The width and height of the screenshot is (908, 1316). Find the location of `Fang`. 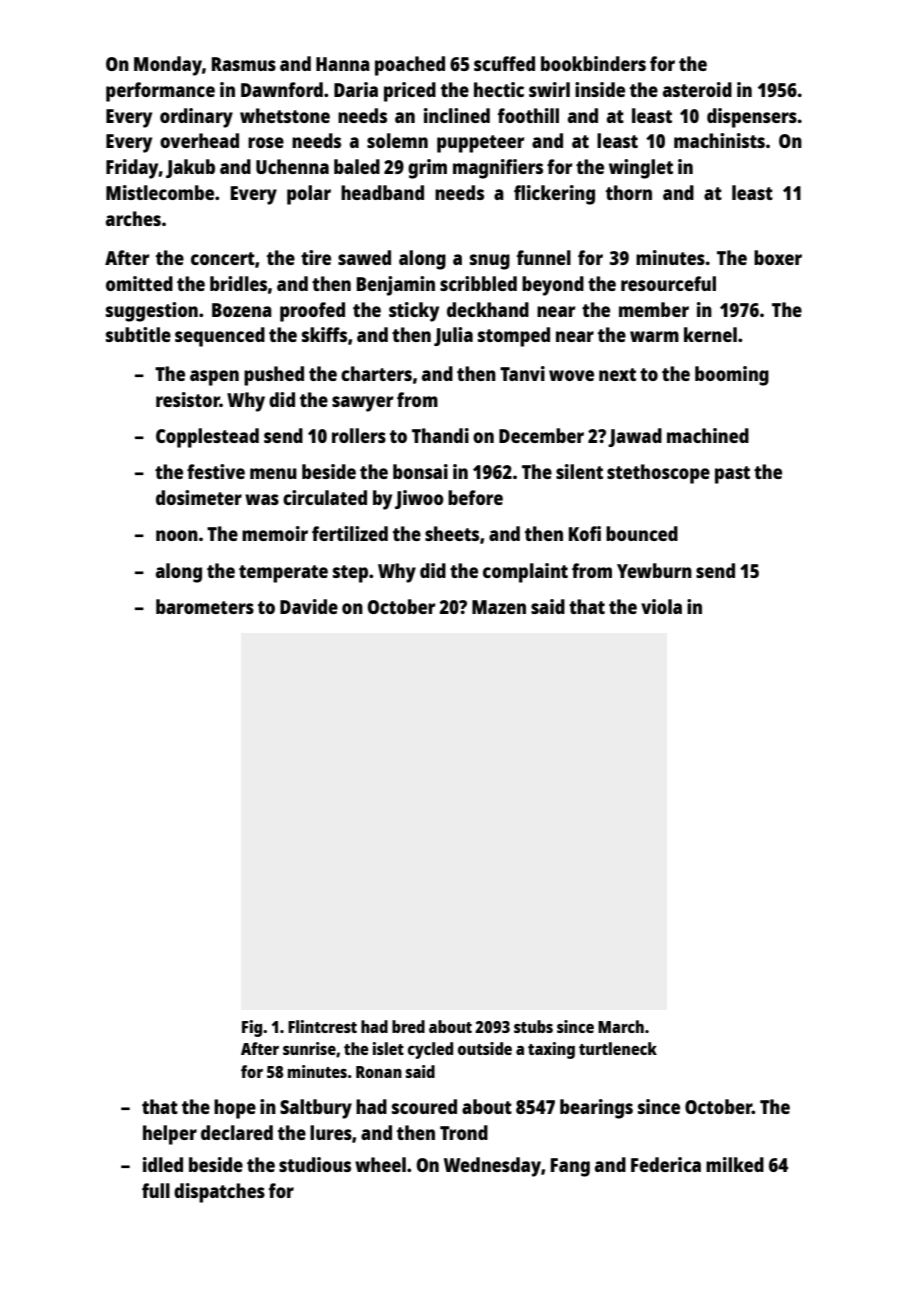

Fang is located at coordinates (570, 1167).
